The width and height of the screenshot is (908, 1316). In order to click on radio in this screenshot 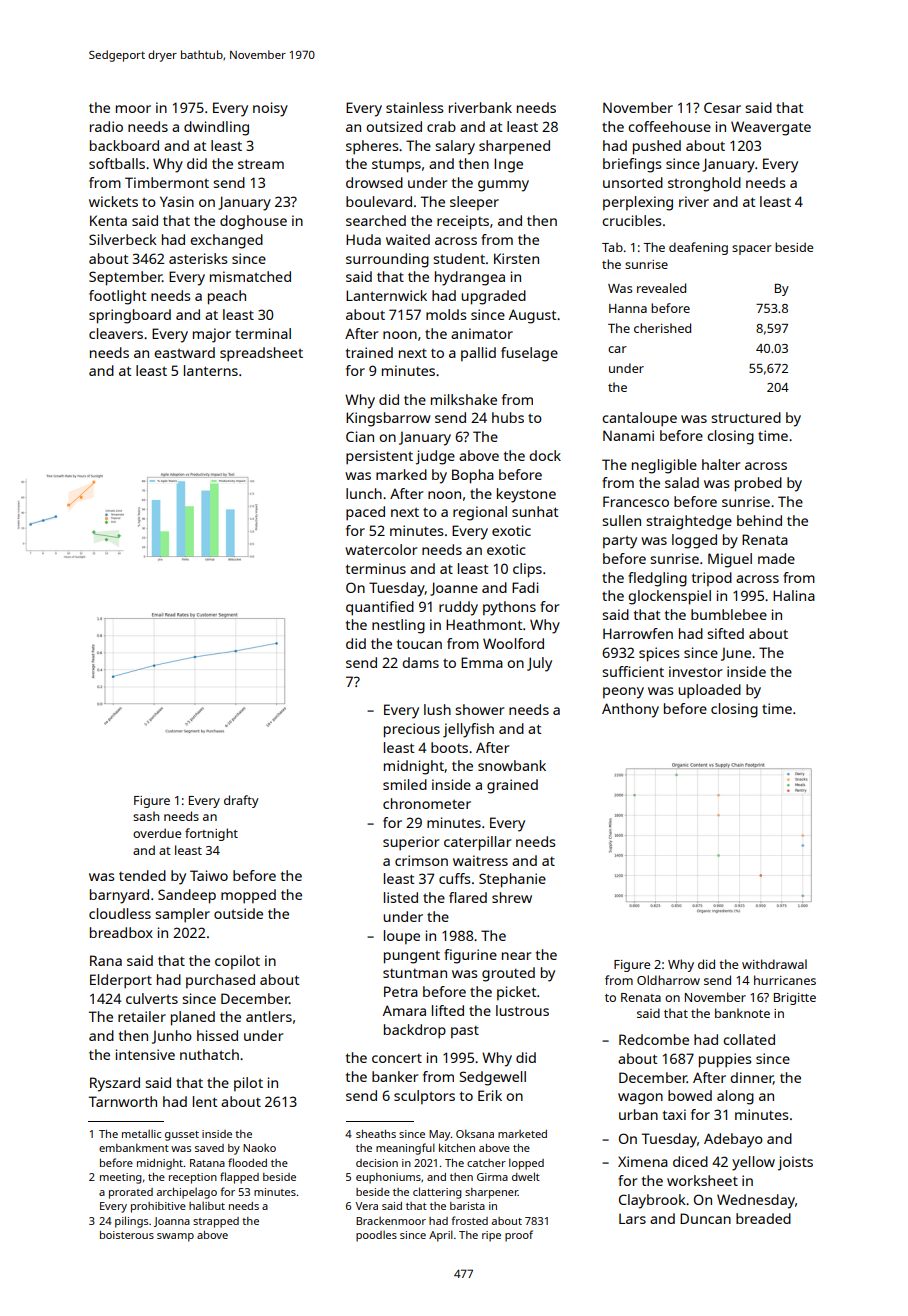, I will do `click(106, 126)`.
